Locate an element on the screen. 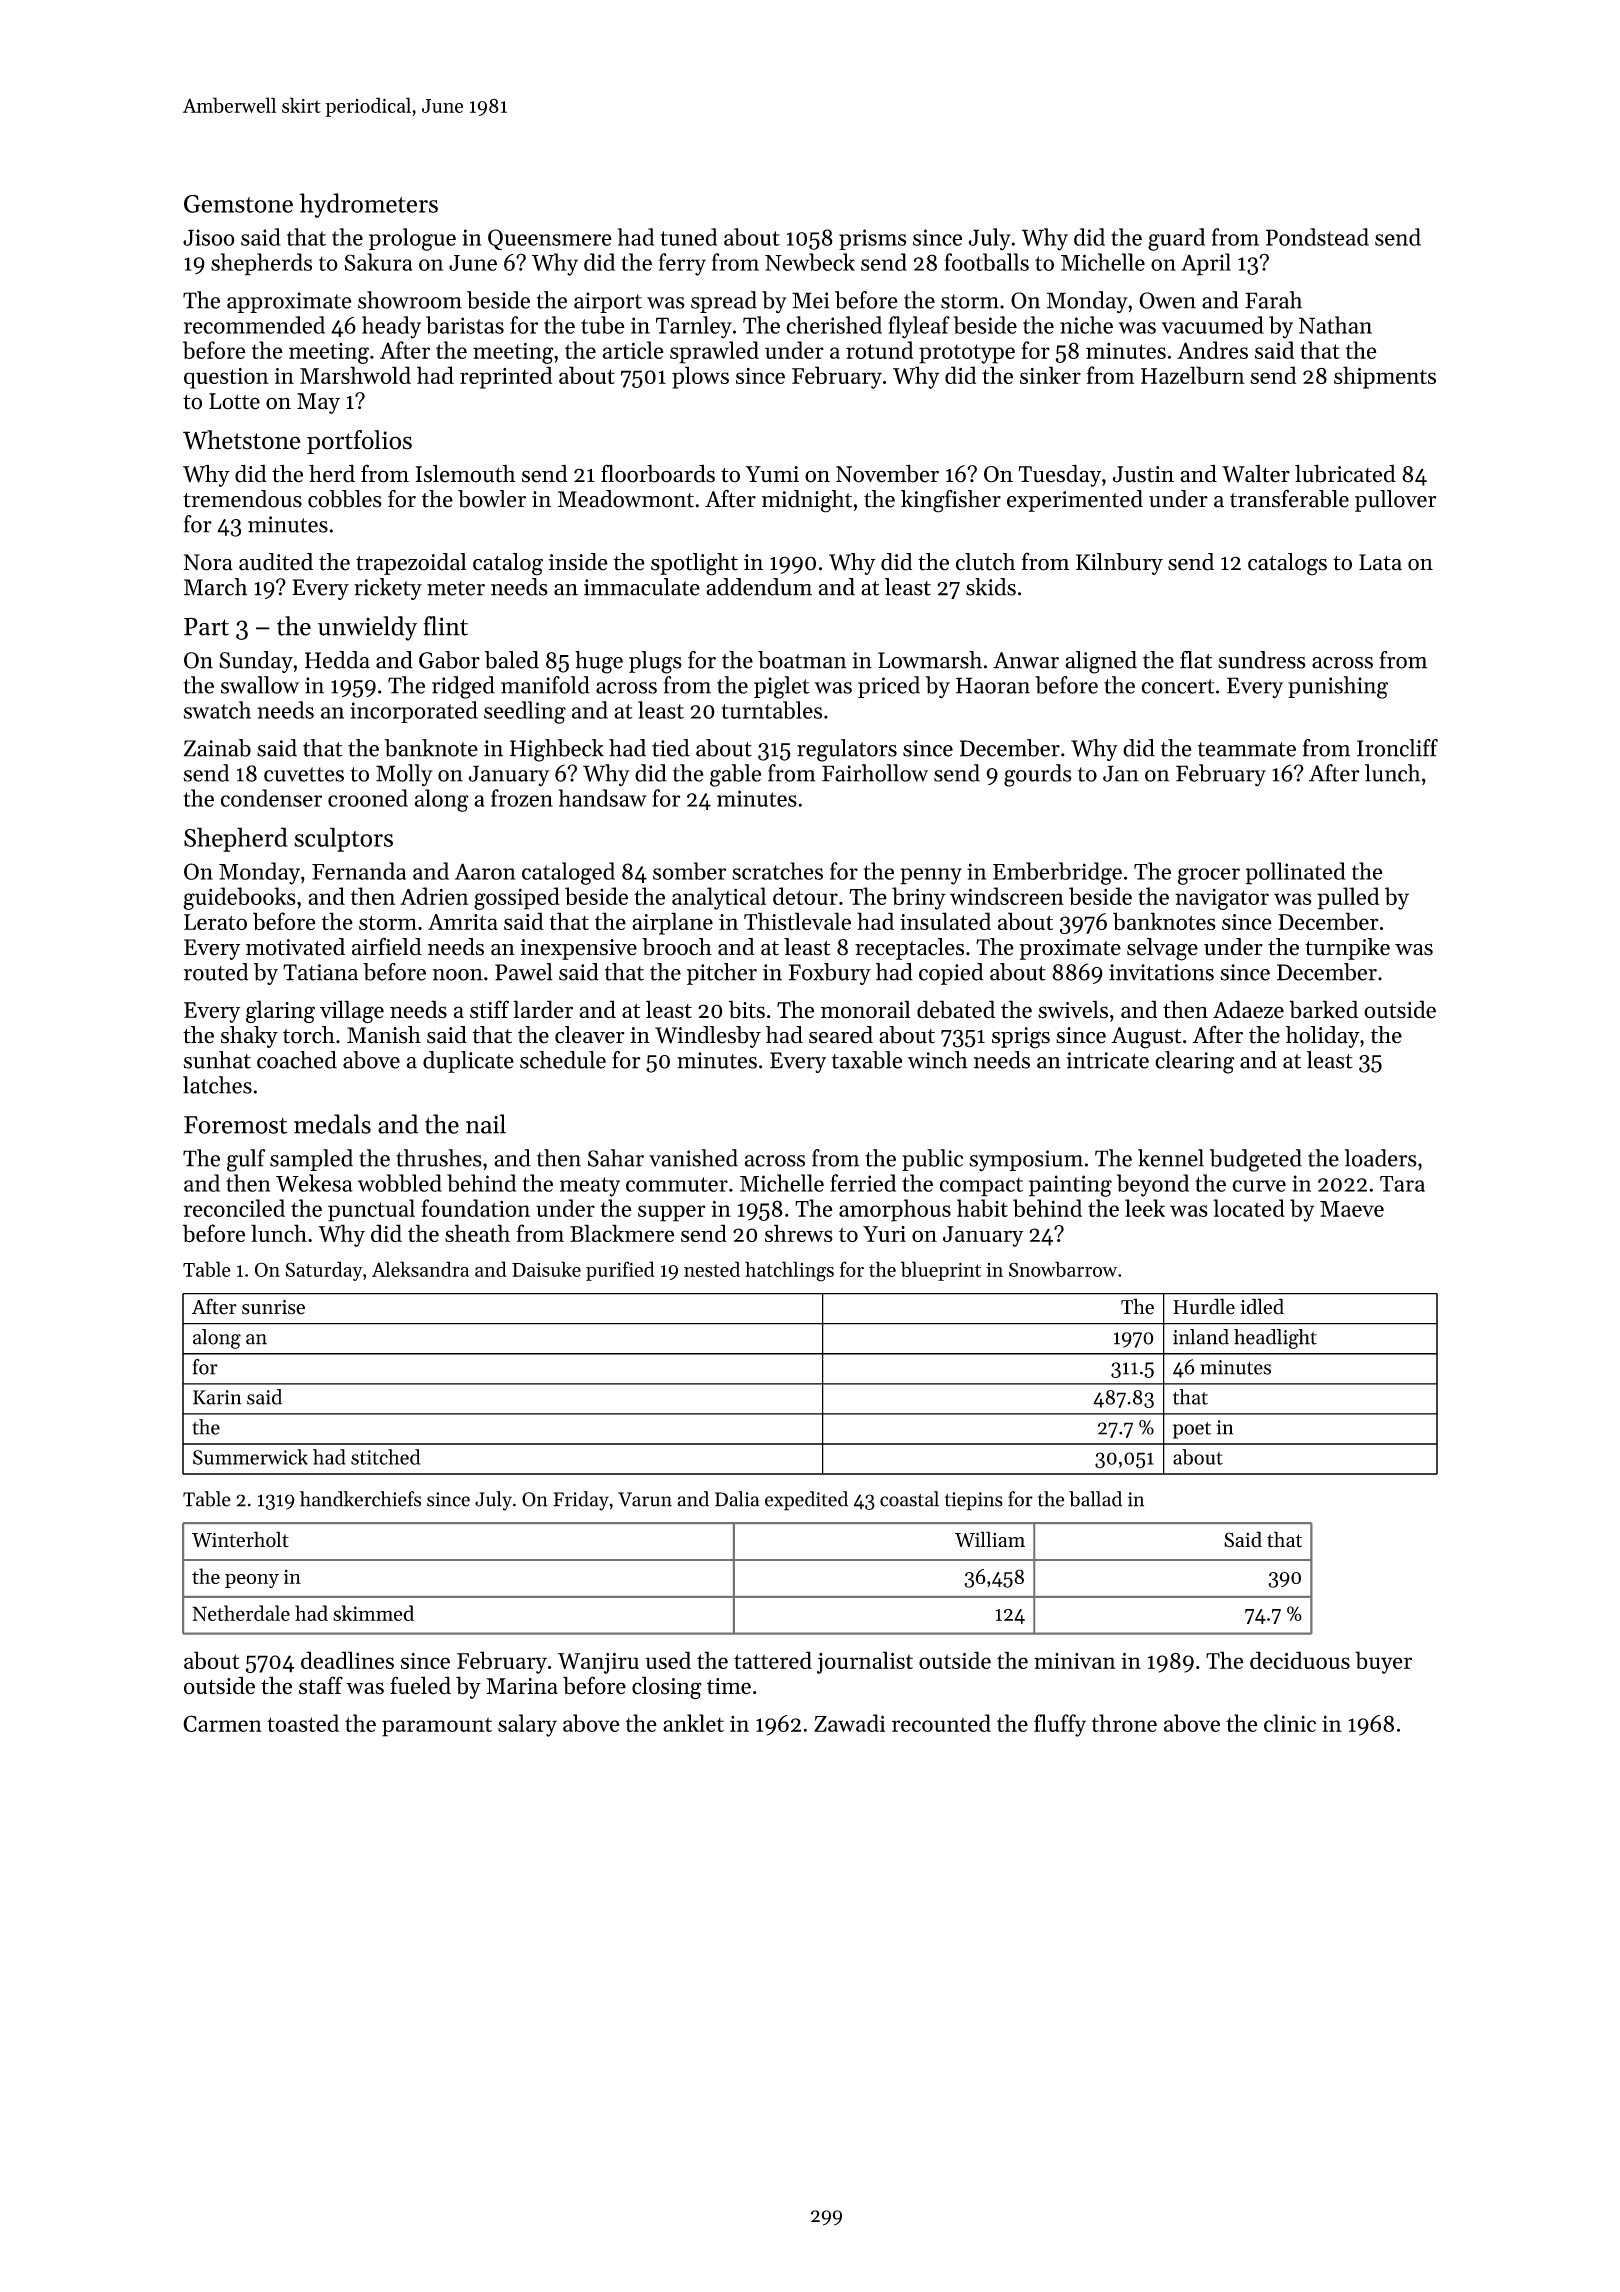 The image size is (1620, 2292). Ironcliff is located at coordinates (1397, 748).
